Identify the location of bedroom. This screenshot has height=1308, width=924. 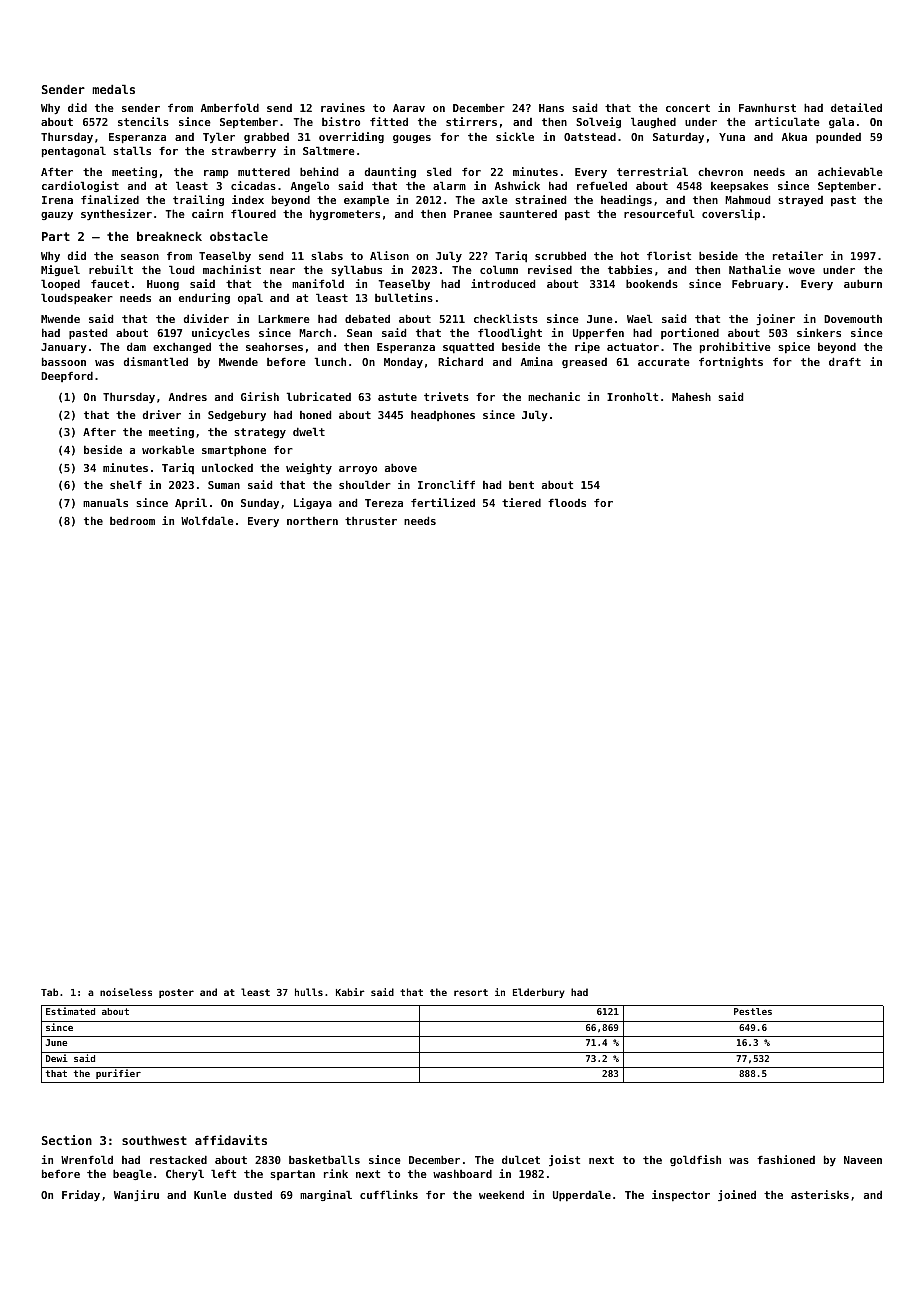
(132, 520).
